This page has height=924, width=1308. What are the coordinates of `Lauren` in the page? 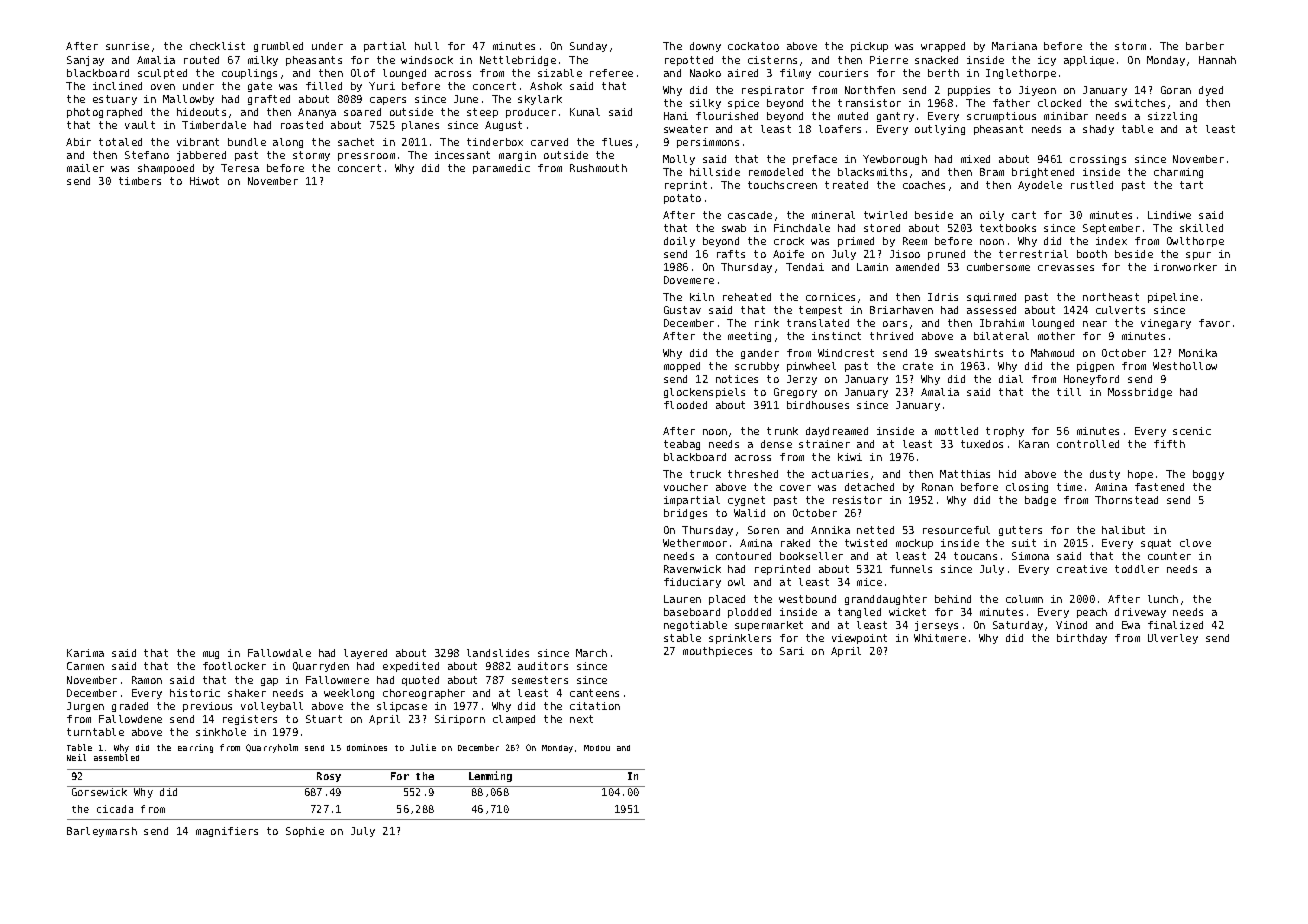 It's located at (682, 599).
